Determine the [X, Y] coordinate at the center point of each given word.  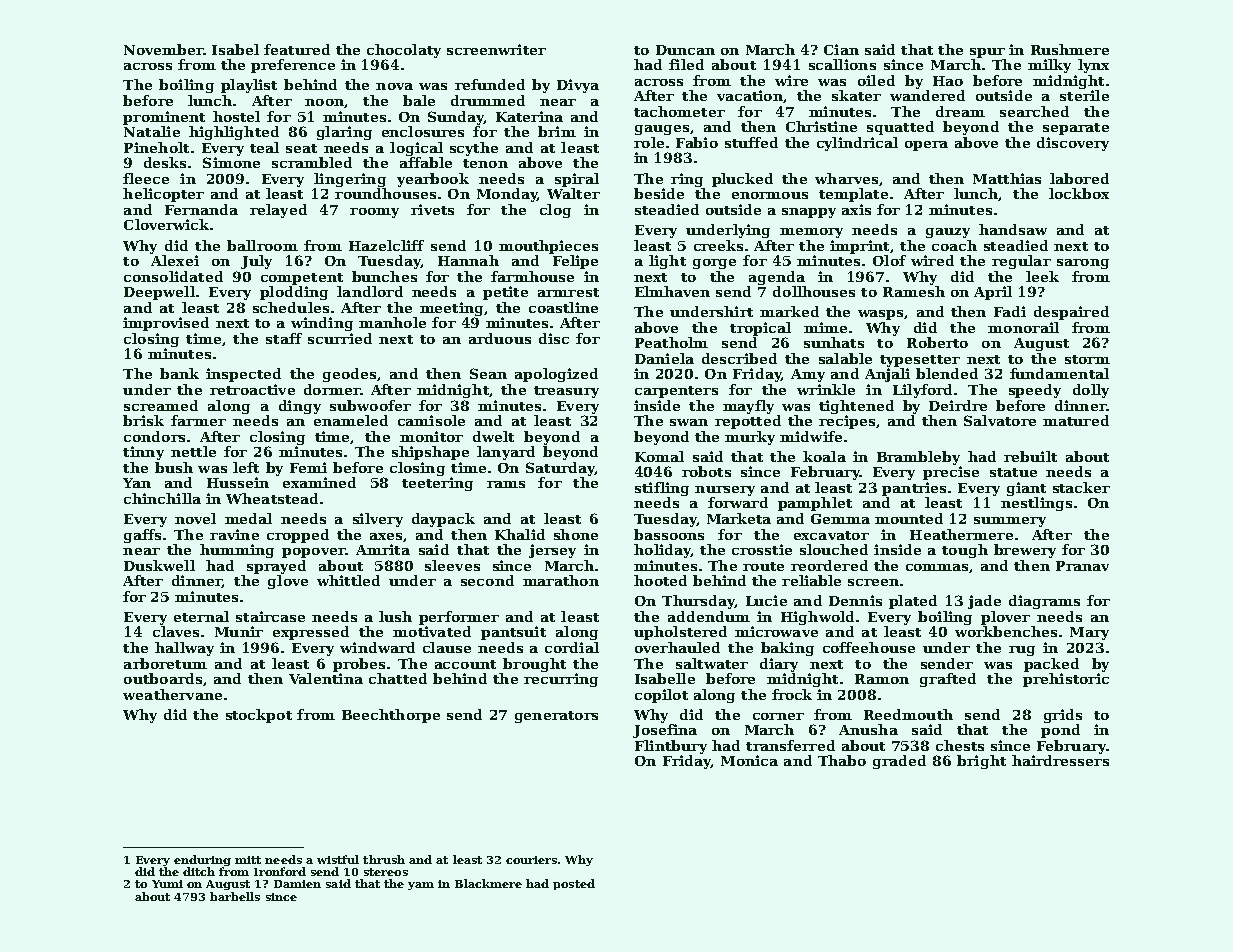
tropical [760, 329]
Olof [889, 260]
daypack [443, 520]
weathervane [172, 694]
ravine [234, 534]
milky [1049, 66]
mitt [248, 860]
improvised [166, 324]
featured [297, 49]
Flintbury [671, 747]
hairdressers [1060, 760]
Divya [578, 86]
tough [965, 551]
